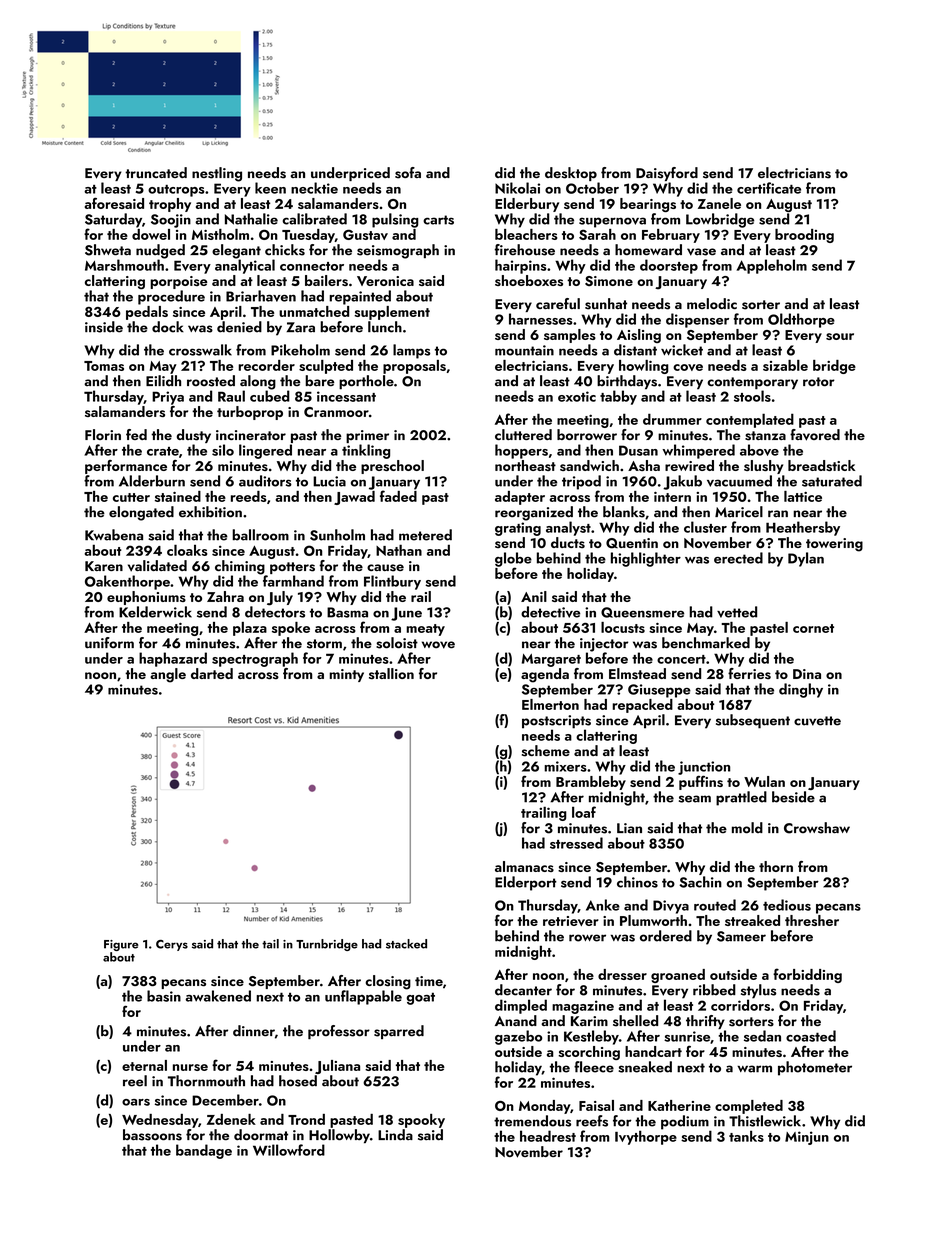 Image resolution: width=952 pixels, height=1233 pixels. What do you see at coordinates (548, 1136) in the page?
I see `headrest` at bounding box center [548, 1136].
